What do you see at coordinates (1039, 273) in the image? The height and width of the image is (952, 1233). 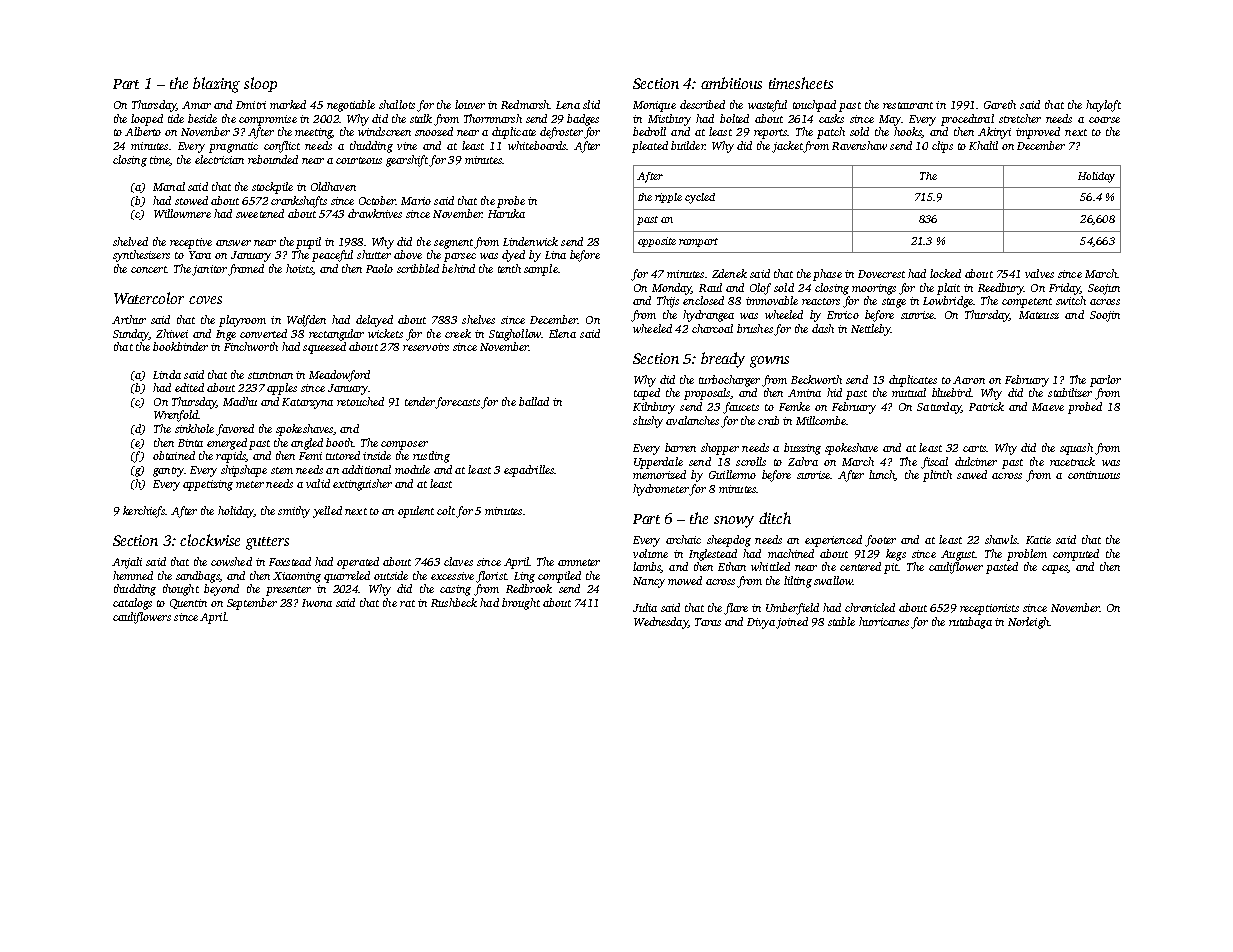 I see `valves` at bounding box center [1039, 273].
